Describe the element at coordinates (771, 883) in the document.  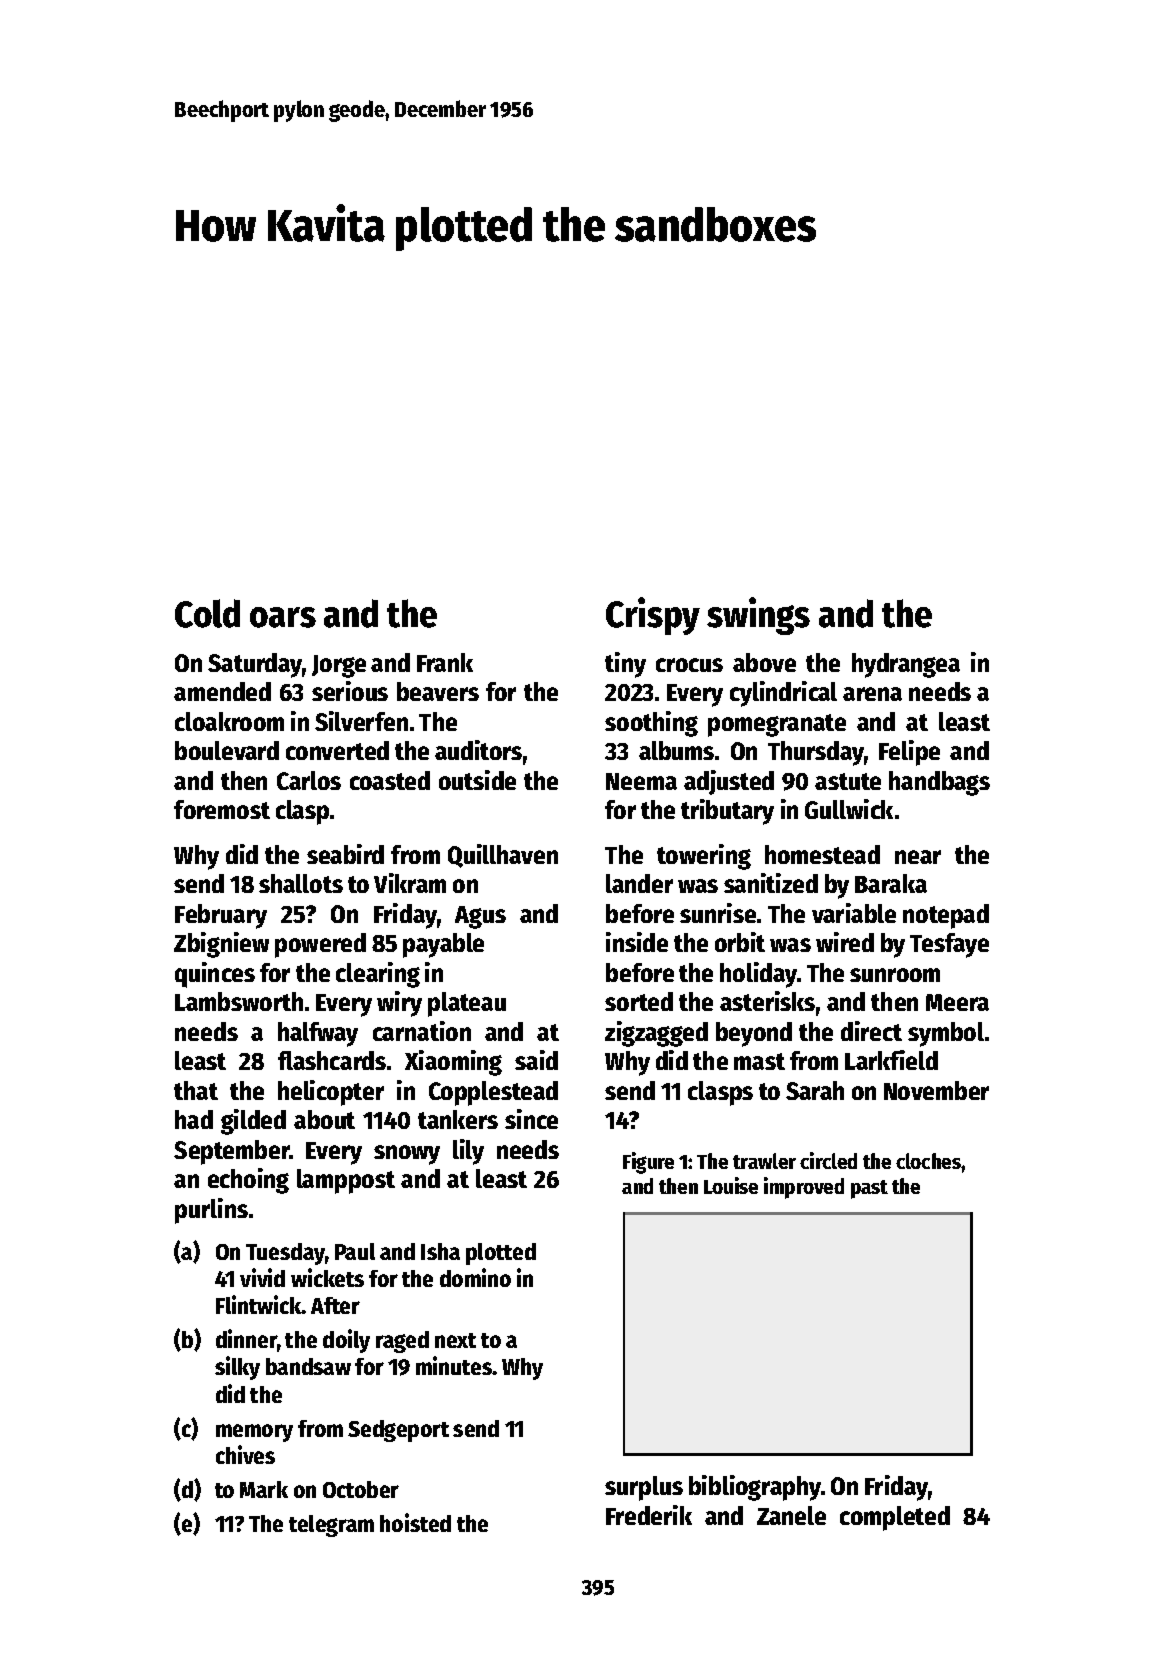
I see `sanitized` at that location.
